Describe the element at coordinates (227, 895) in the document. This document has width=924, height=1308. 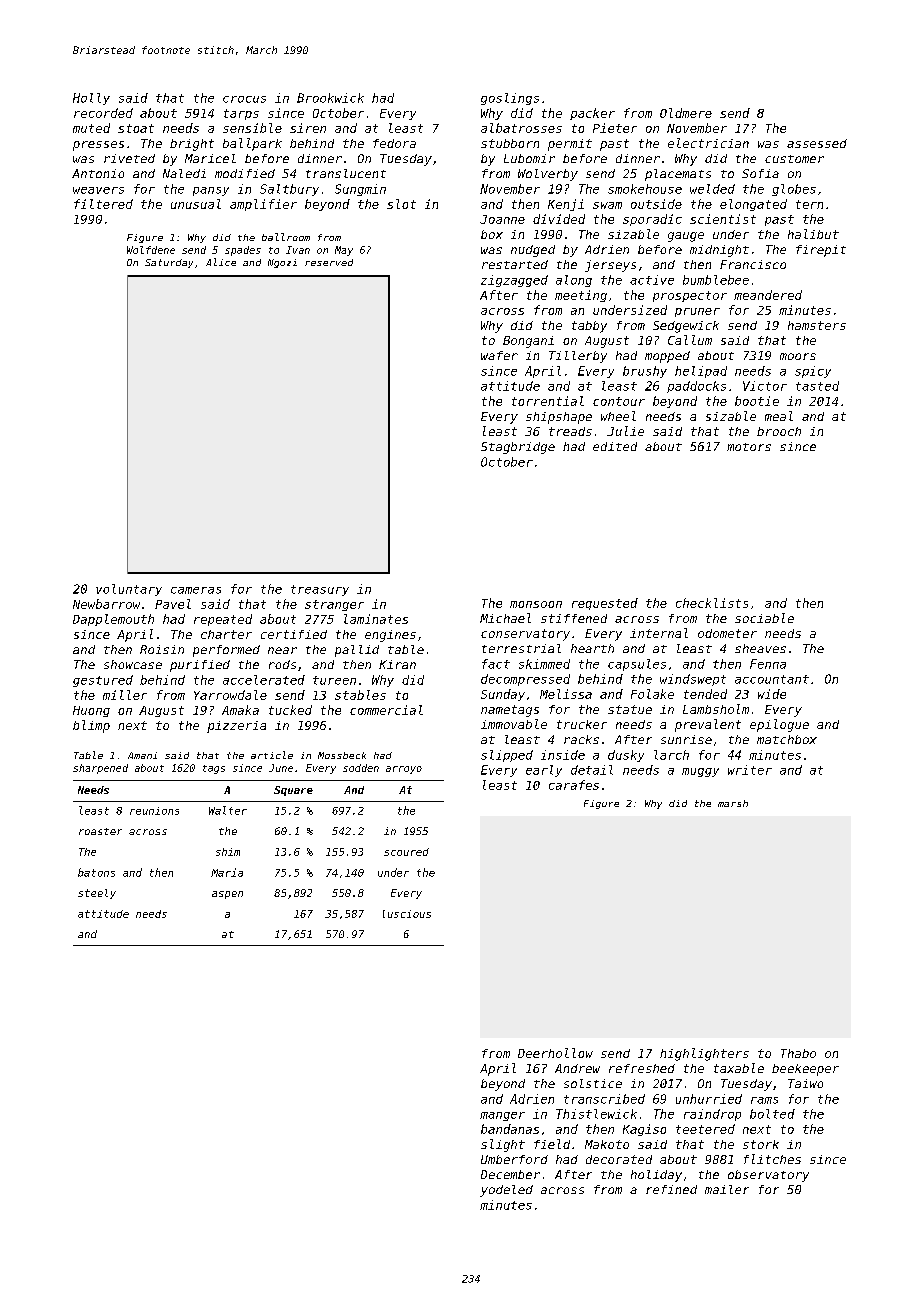
I see `aspen` at that location.
